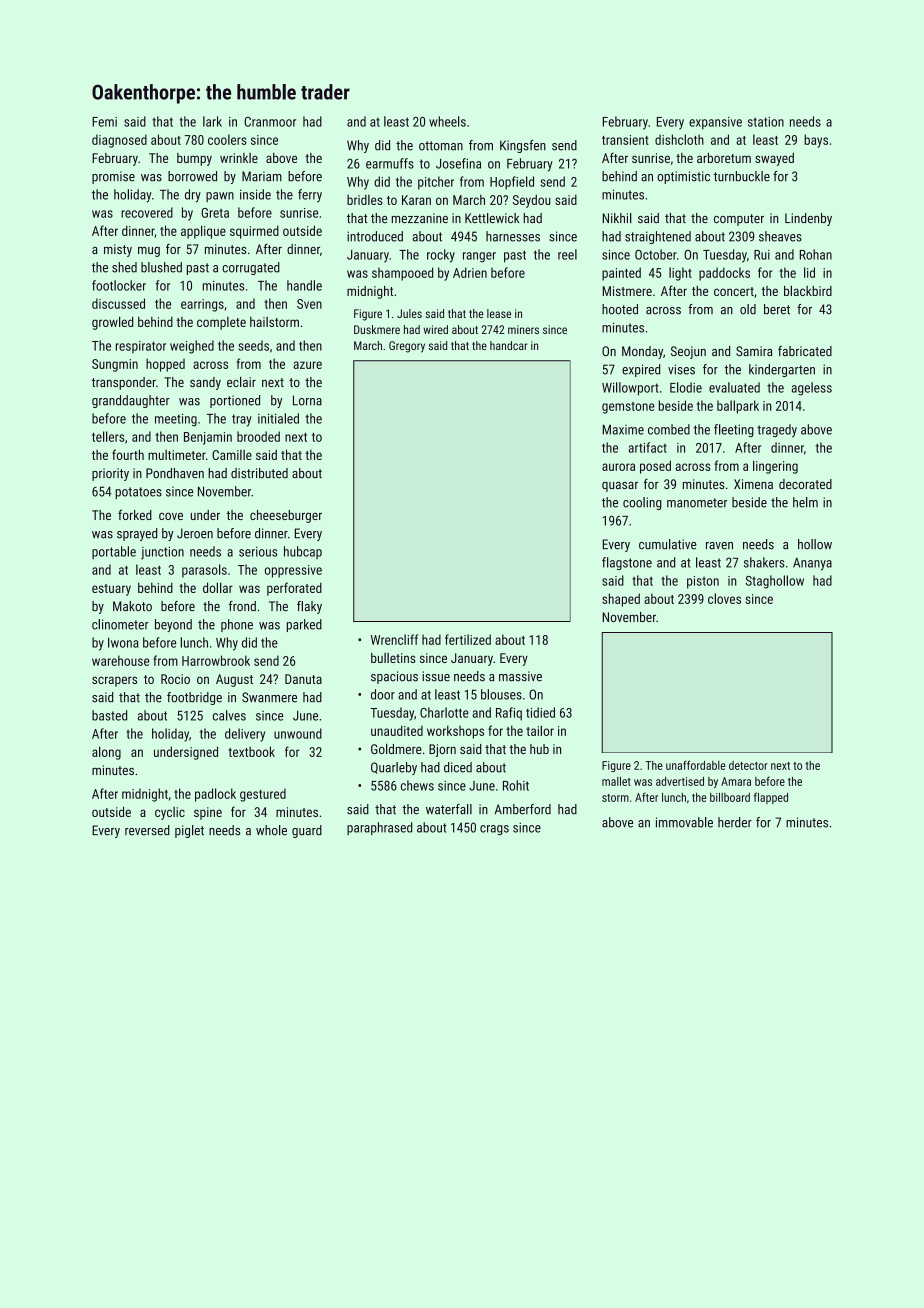 This screenshot has height=1308, width=924. I want to click on along, so click(106, 753).
